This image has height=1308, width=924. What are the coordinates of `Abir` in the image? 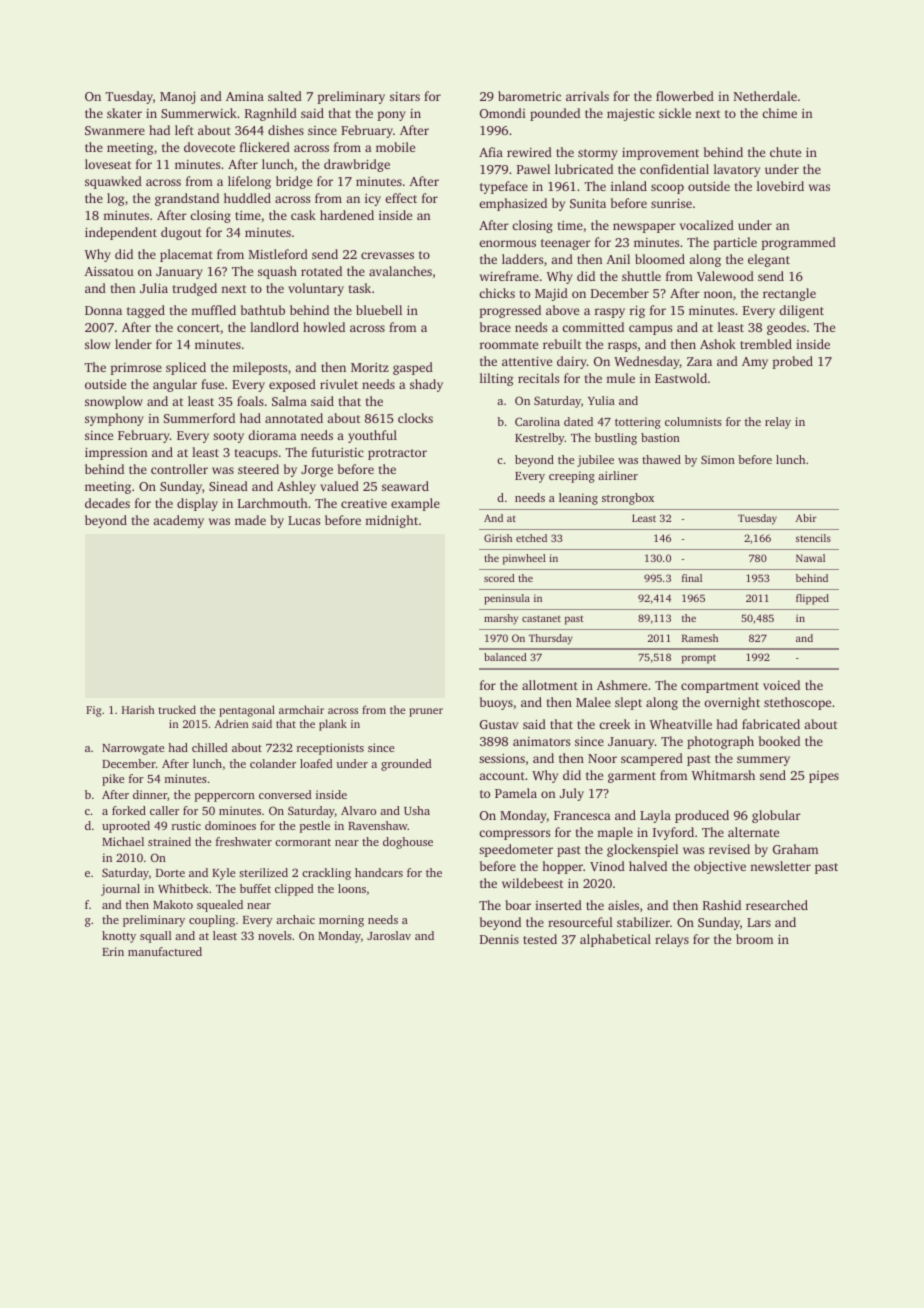 It's located at (806, 518).
